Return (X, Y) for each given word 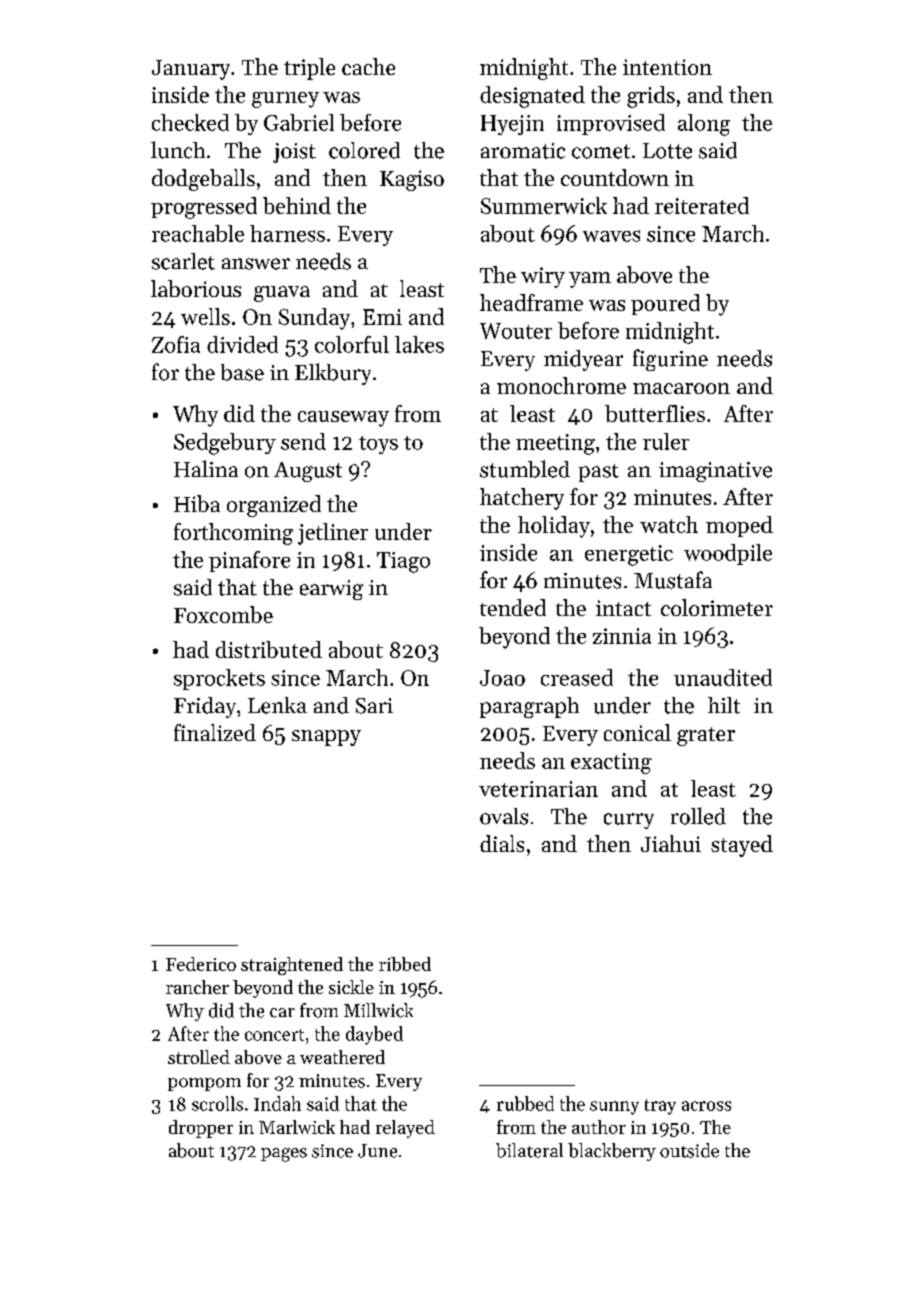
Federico (201, 964)
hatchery (522, 499)
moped (739, 526)
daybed (374, 1035)
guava (282, 294)
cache (368, 66)
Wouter (516, 331)
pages (284, 1155)
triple (309, 69)
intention (667, 67)
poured (665, 304)
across (706, 1106)
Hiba (197, 503)
